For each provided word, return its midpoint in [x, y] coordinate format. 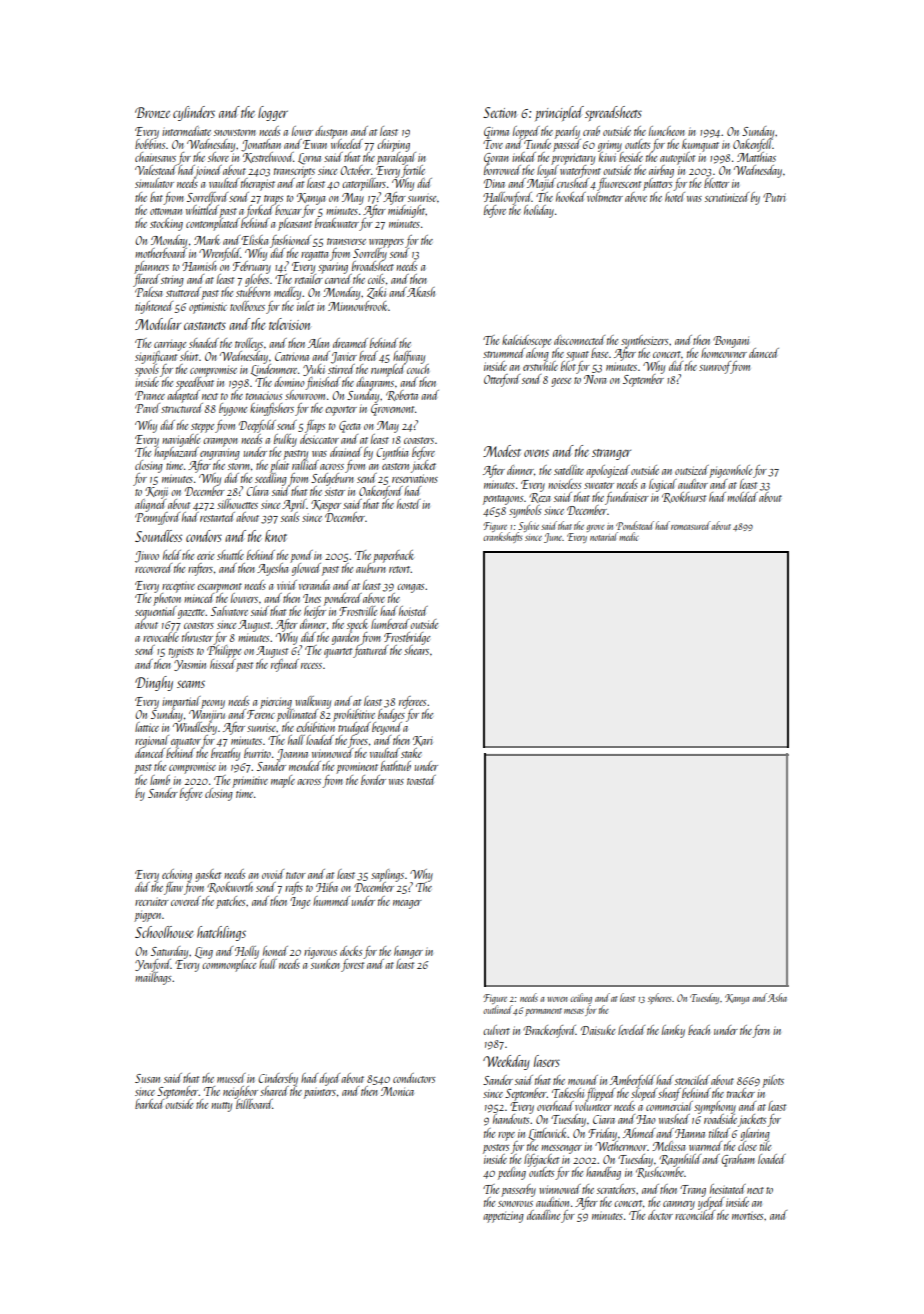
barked [149, 1104]
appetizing [503, 1217]
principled [559, 113]
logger [273, 113]
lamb [160, 780]
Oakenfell [753, 145]
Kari [423, 741]
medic [629, 536]
